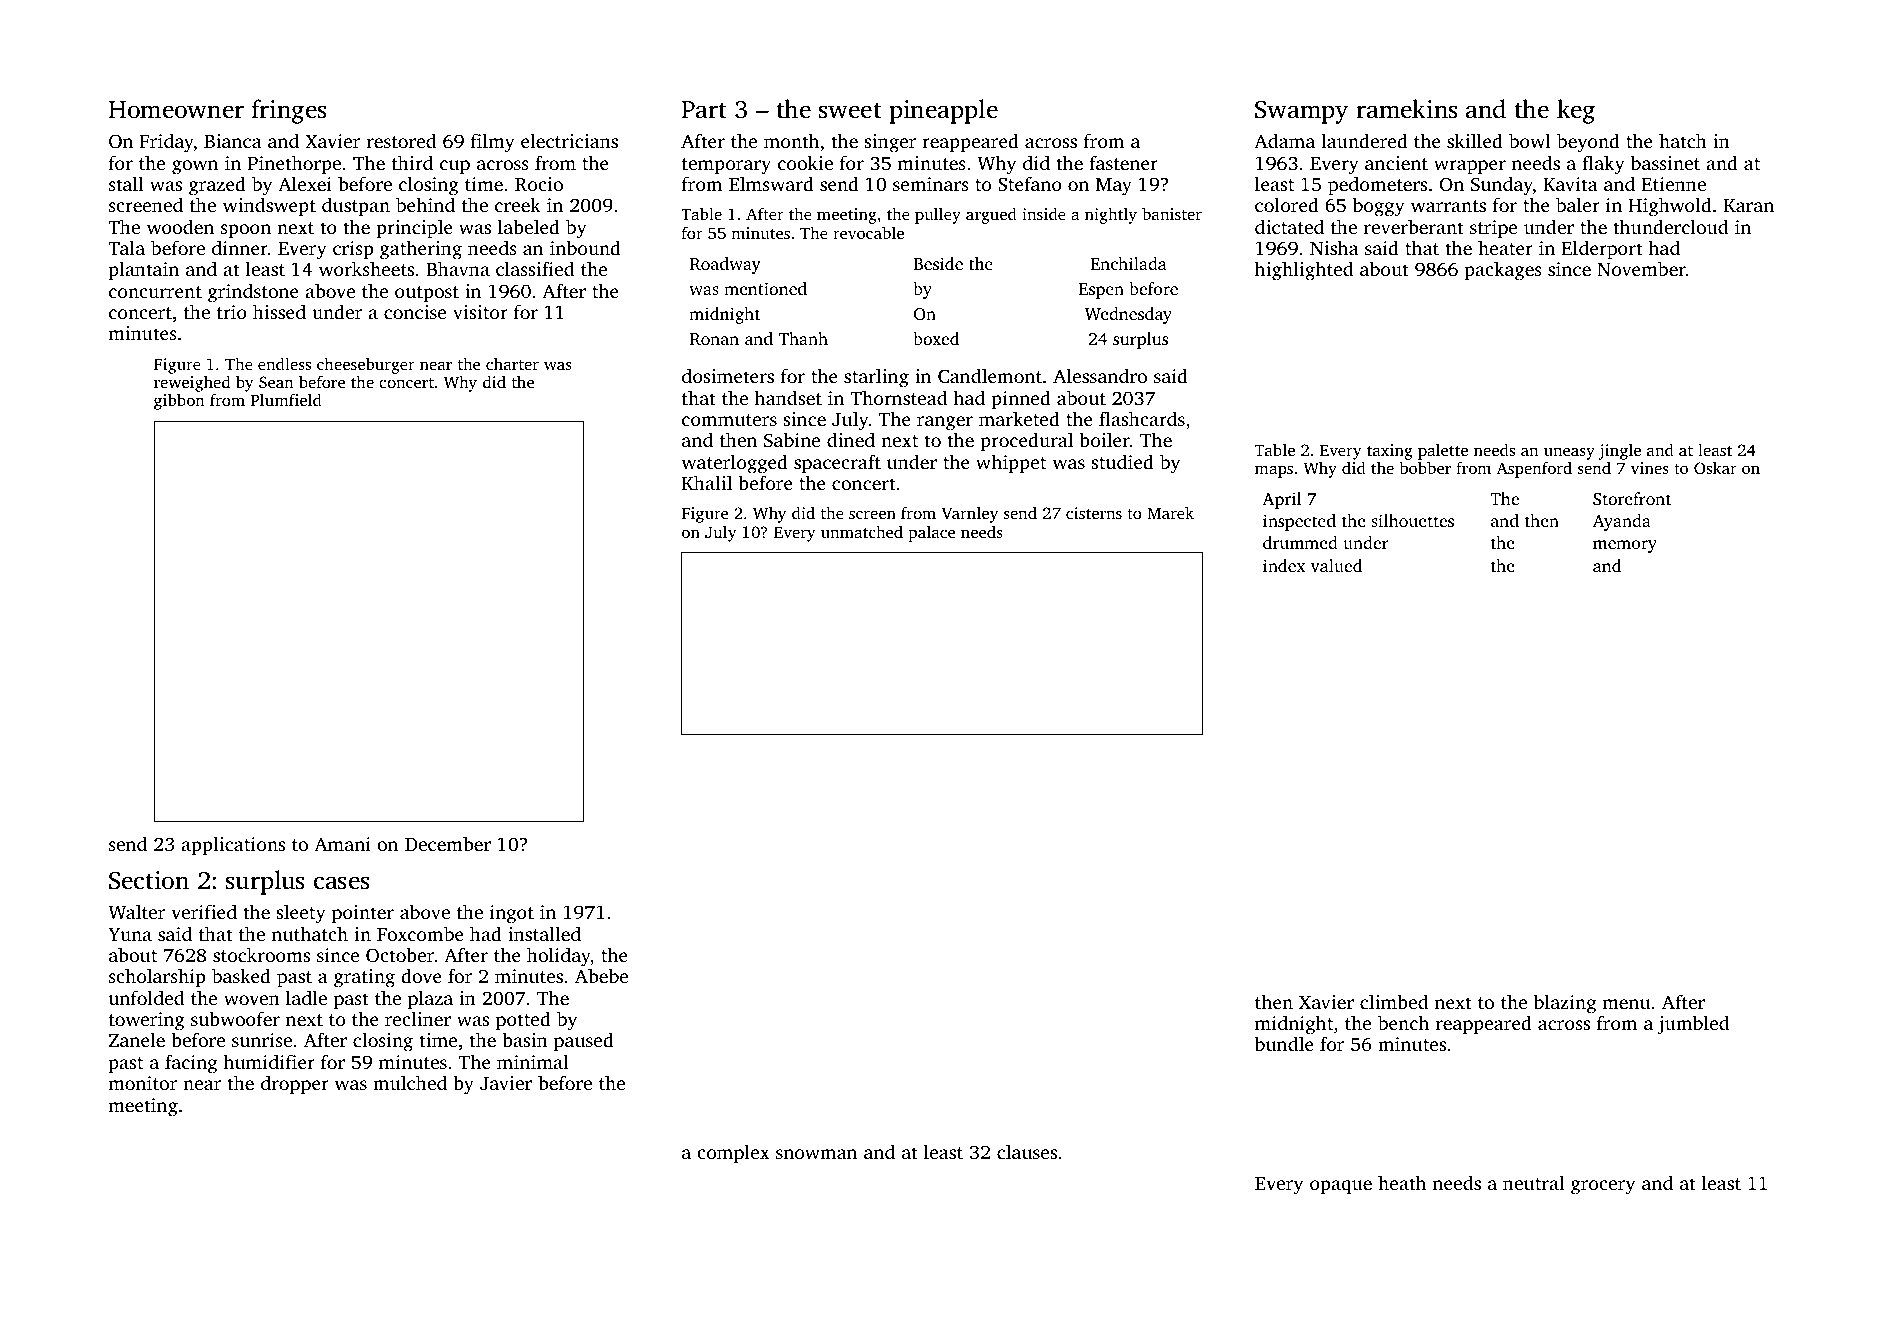 The height and width of the screenshot is (1332, 1884). What do you see at coordinates (1715, 467) in the screenshot?
I see `Oskar` at bounding box center [1715, 467].
